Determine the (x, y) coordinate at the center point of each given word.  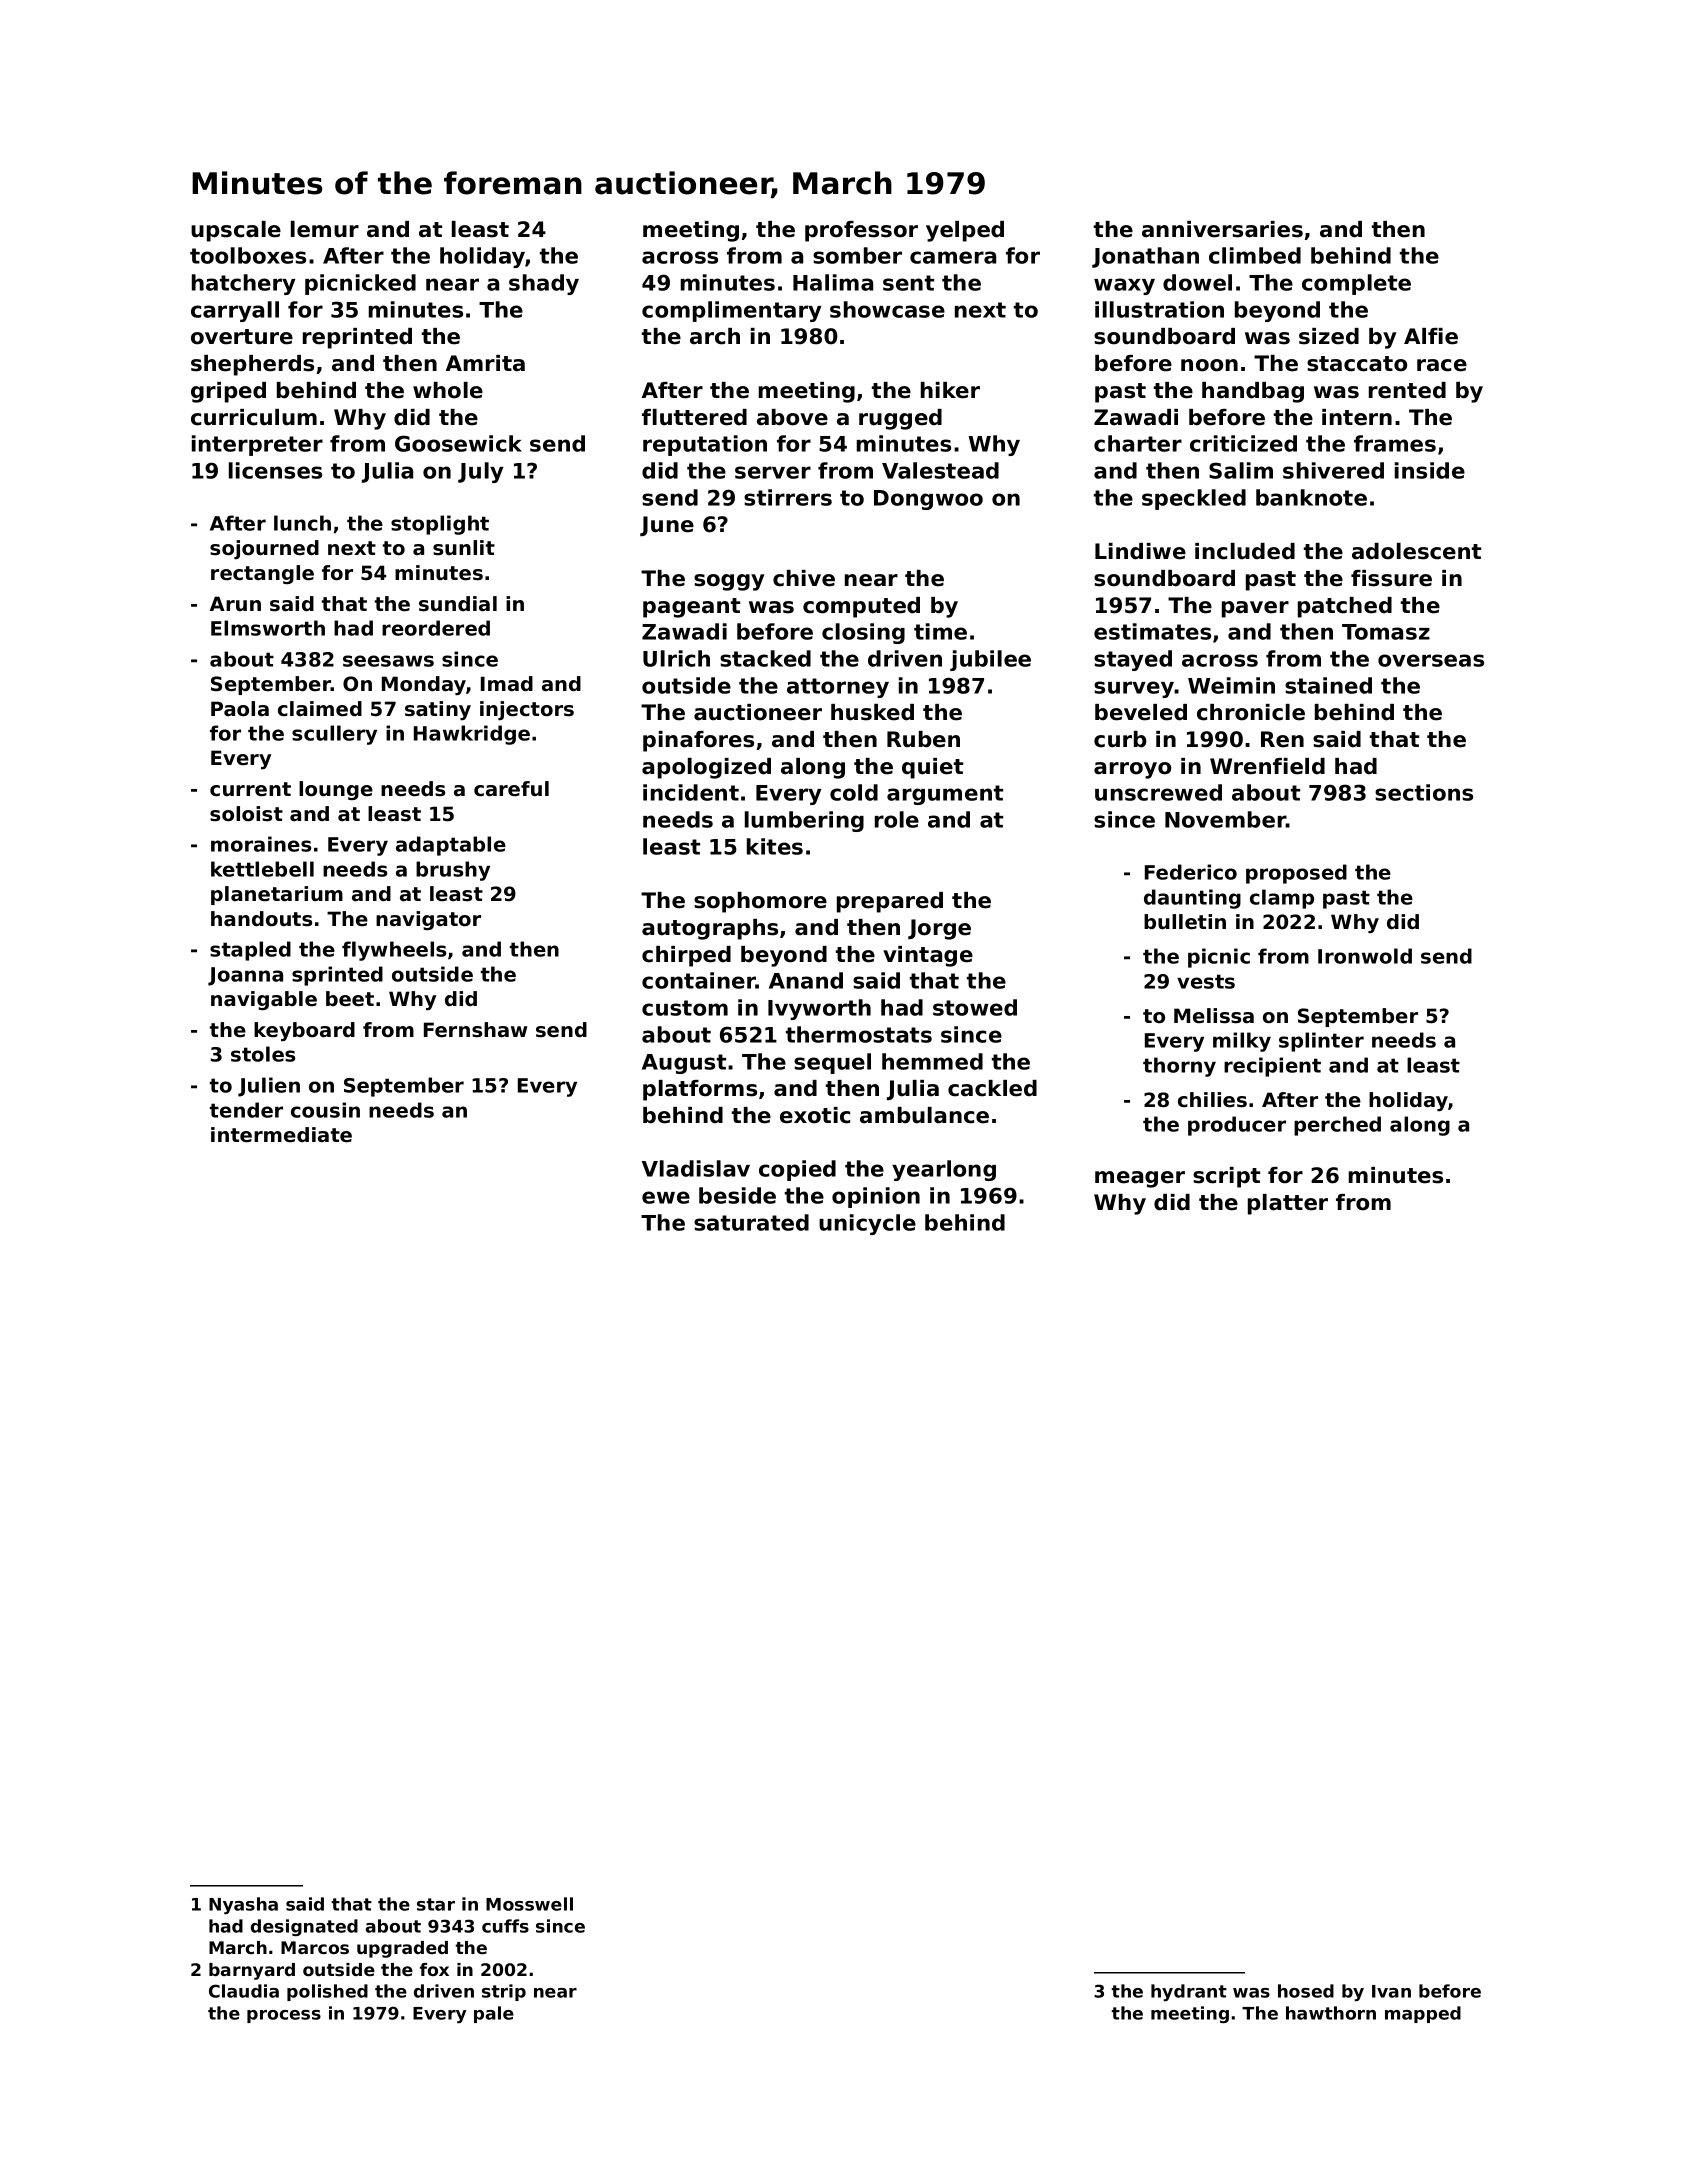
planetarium (277, 895)
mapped (1423, 2014)
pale (494, 2014)
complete (1356, 284)
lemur (325, 229)
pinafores (698, 741)
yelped (965, 231)
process (284, 2016)
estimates (1152, 631)
